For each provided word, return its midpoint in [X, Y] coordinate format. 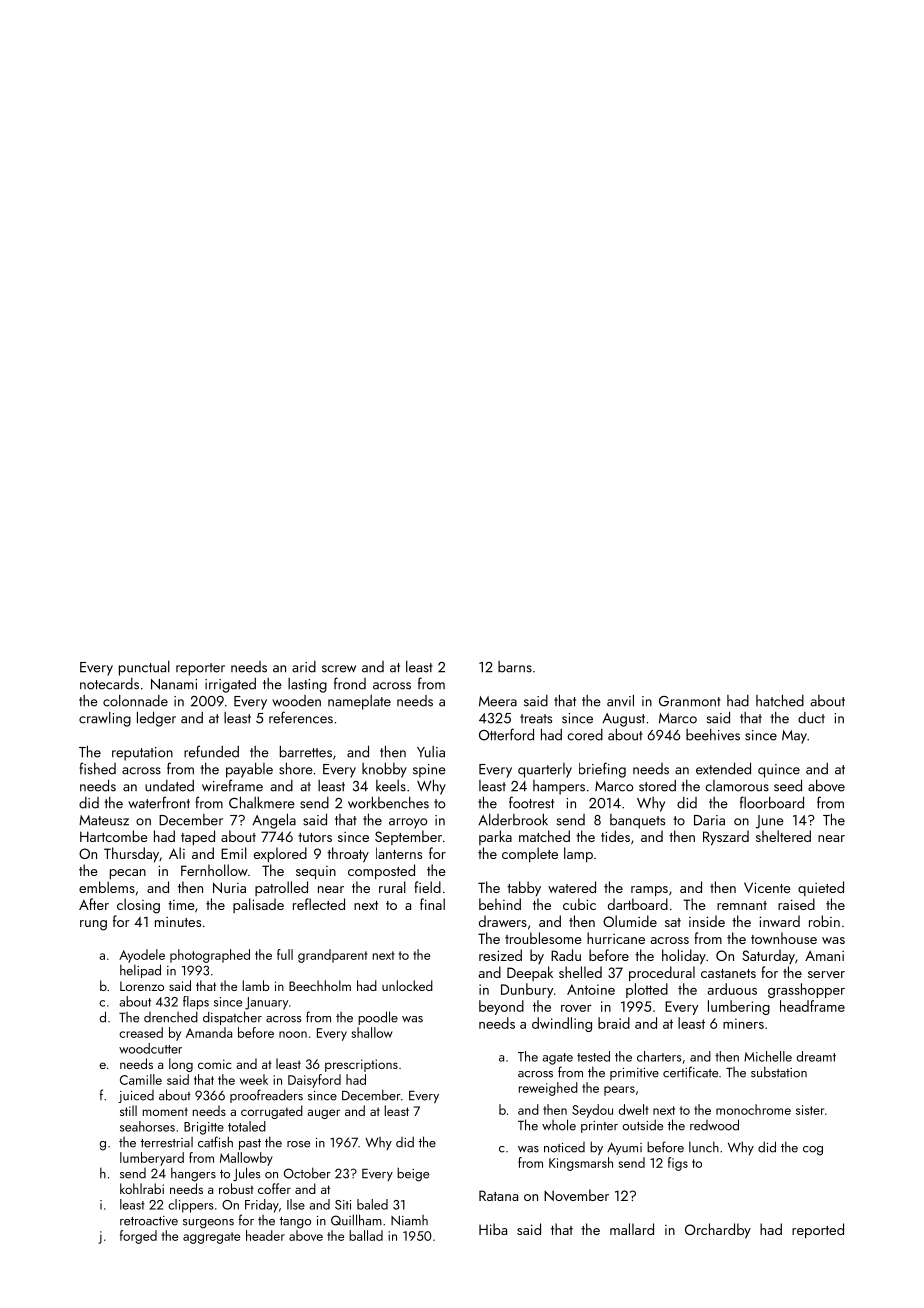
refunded [211, 751]
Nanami [174, 684]
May [794, 737]
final [432, 904]
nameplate [359, 702]
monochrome [753, 1109]
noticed [564, 1147]
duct [811, 718]
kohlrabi [142, 1188]
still [128, 1110]
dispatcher [232, 1018]
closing [138, 906]
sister [810, 1110]
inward [779, 921]
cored [585, 735]
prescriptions [361, 1065]
